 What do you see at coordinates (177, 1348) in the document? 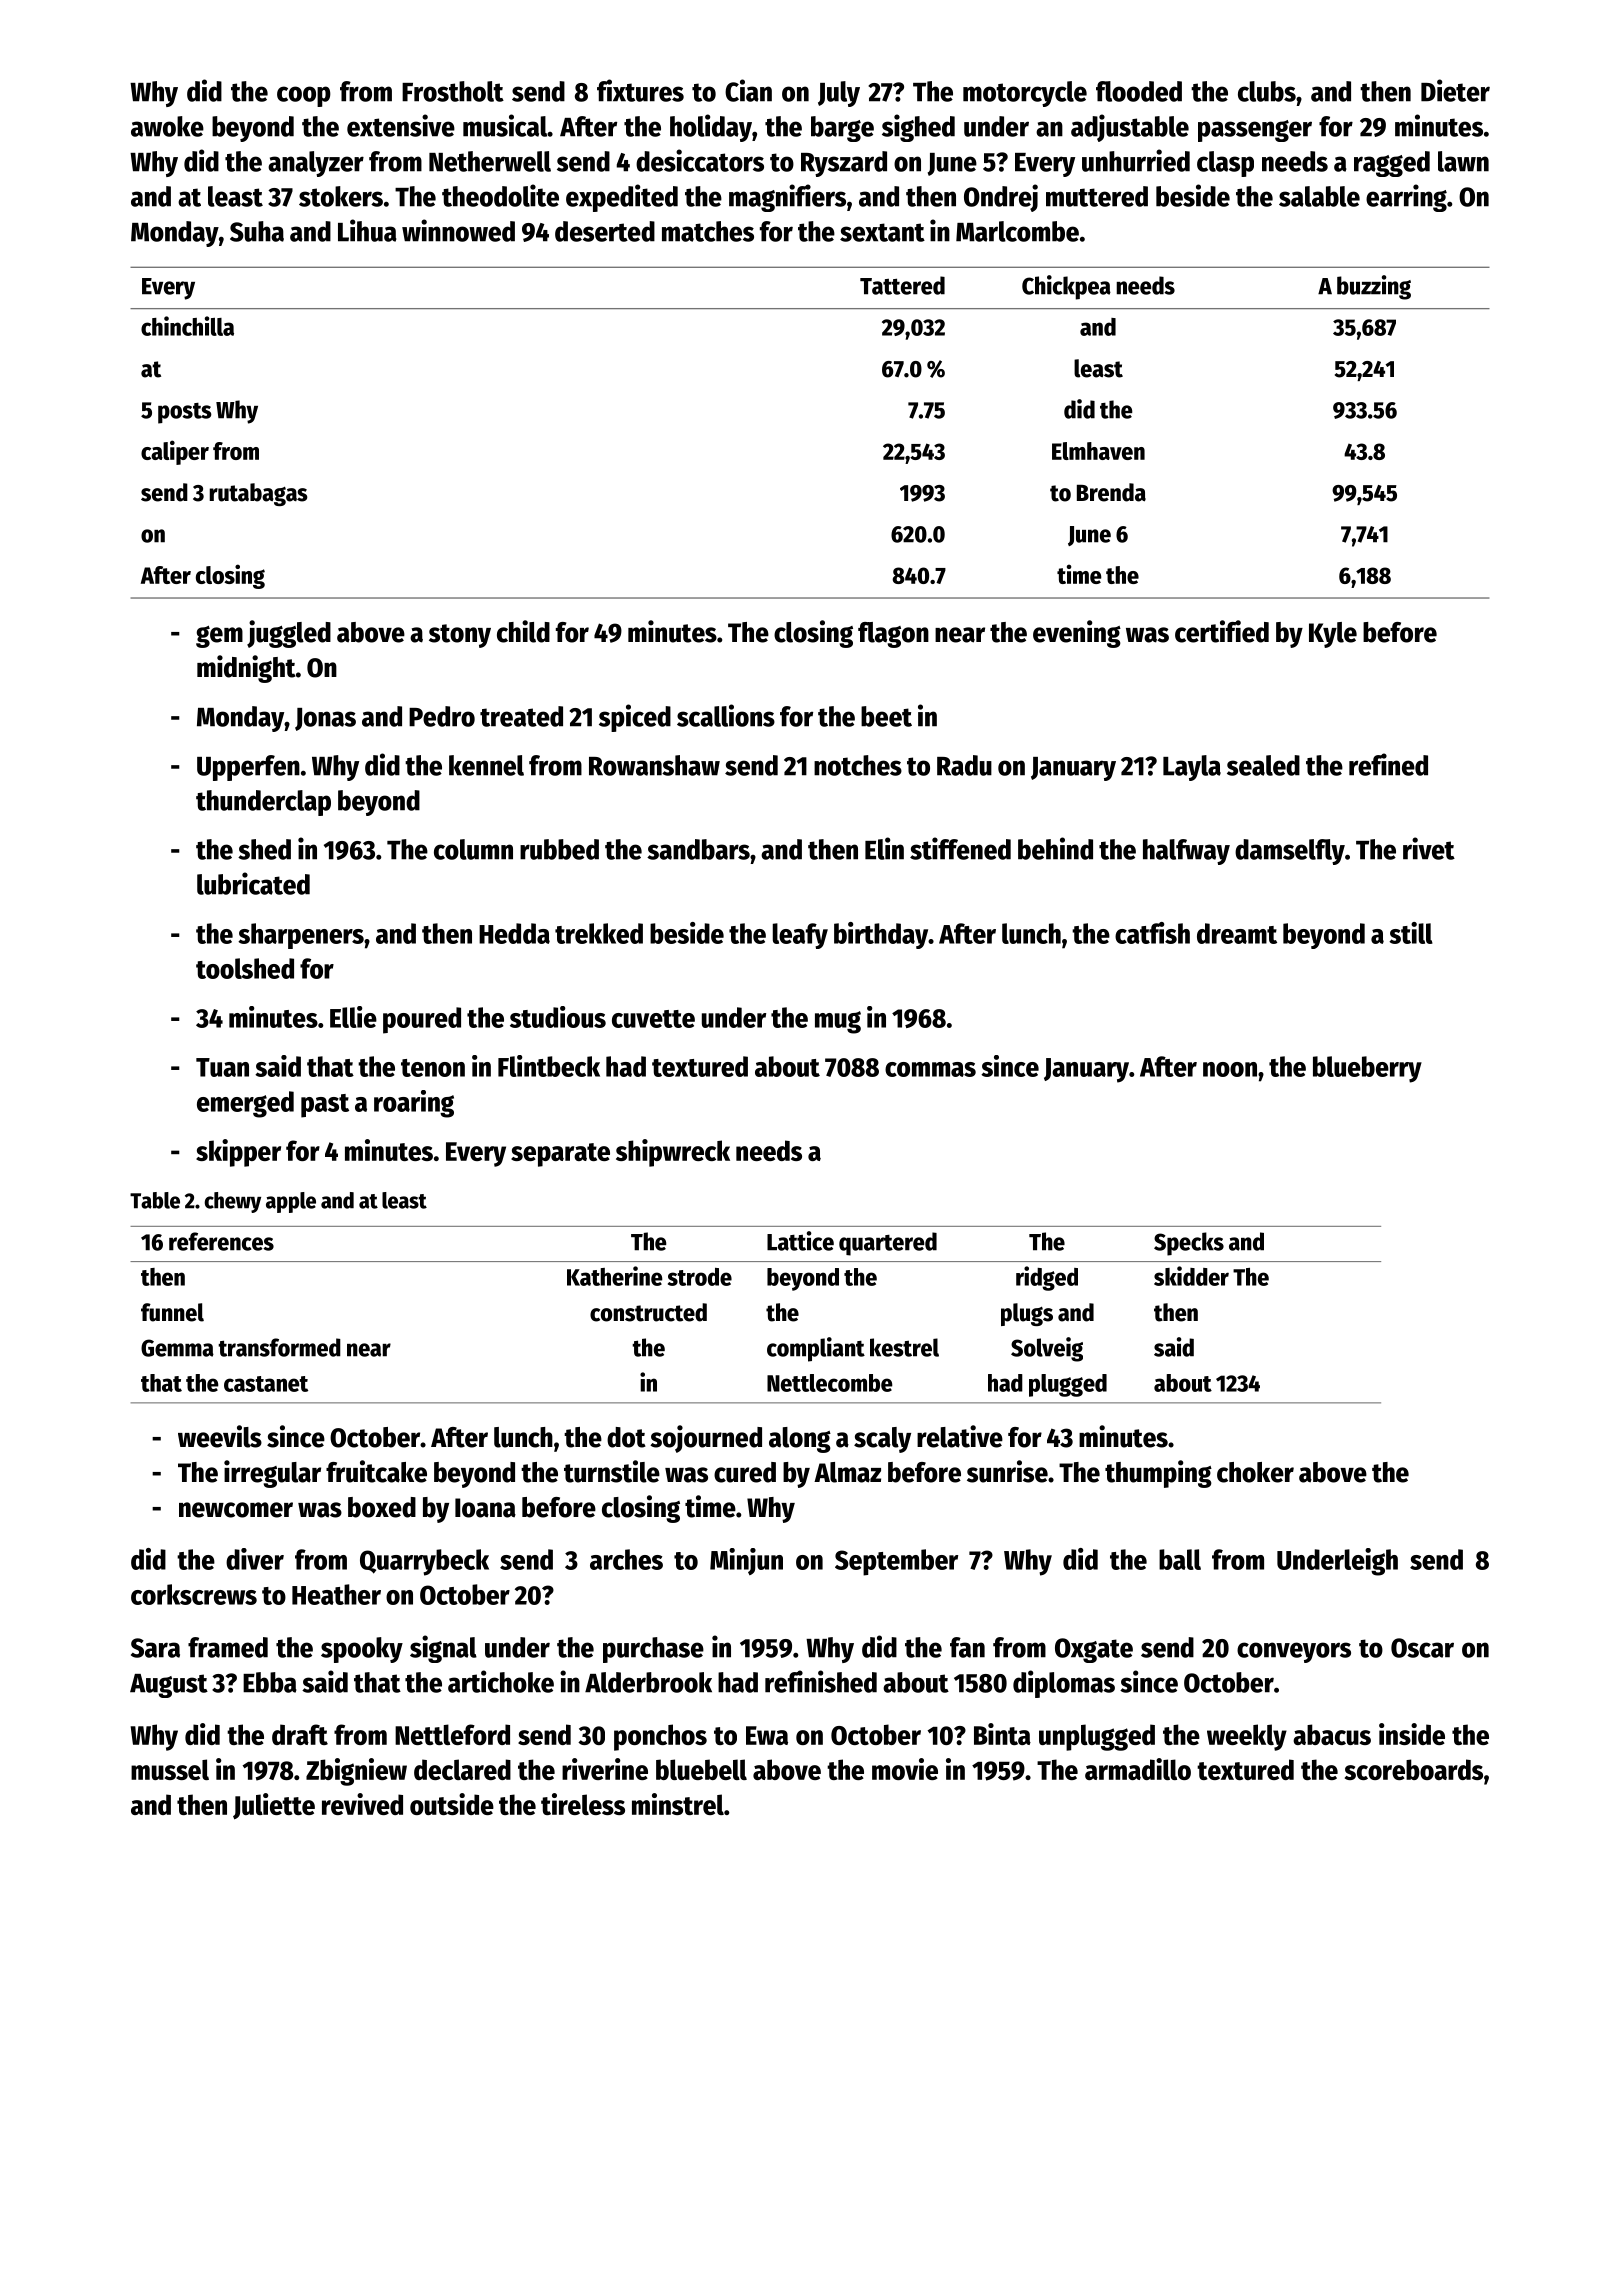
I see `Gemma` at bounding box center [177, 1348].
